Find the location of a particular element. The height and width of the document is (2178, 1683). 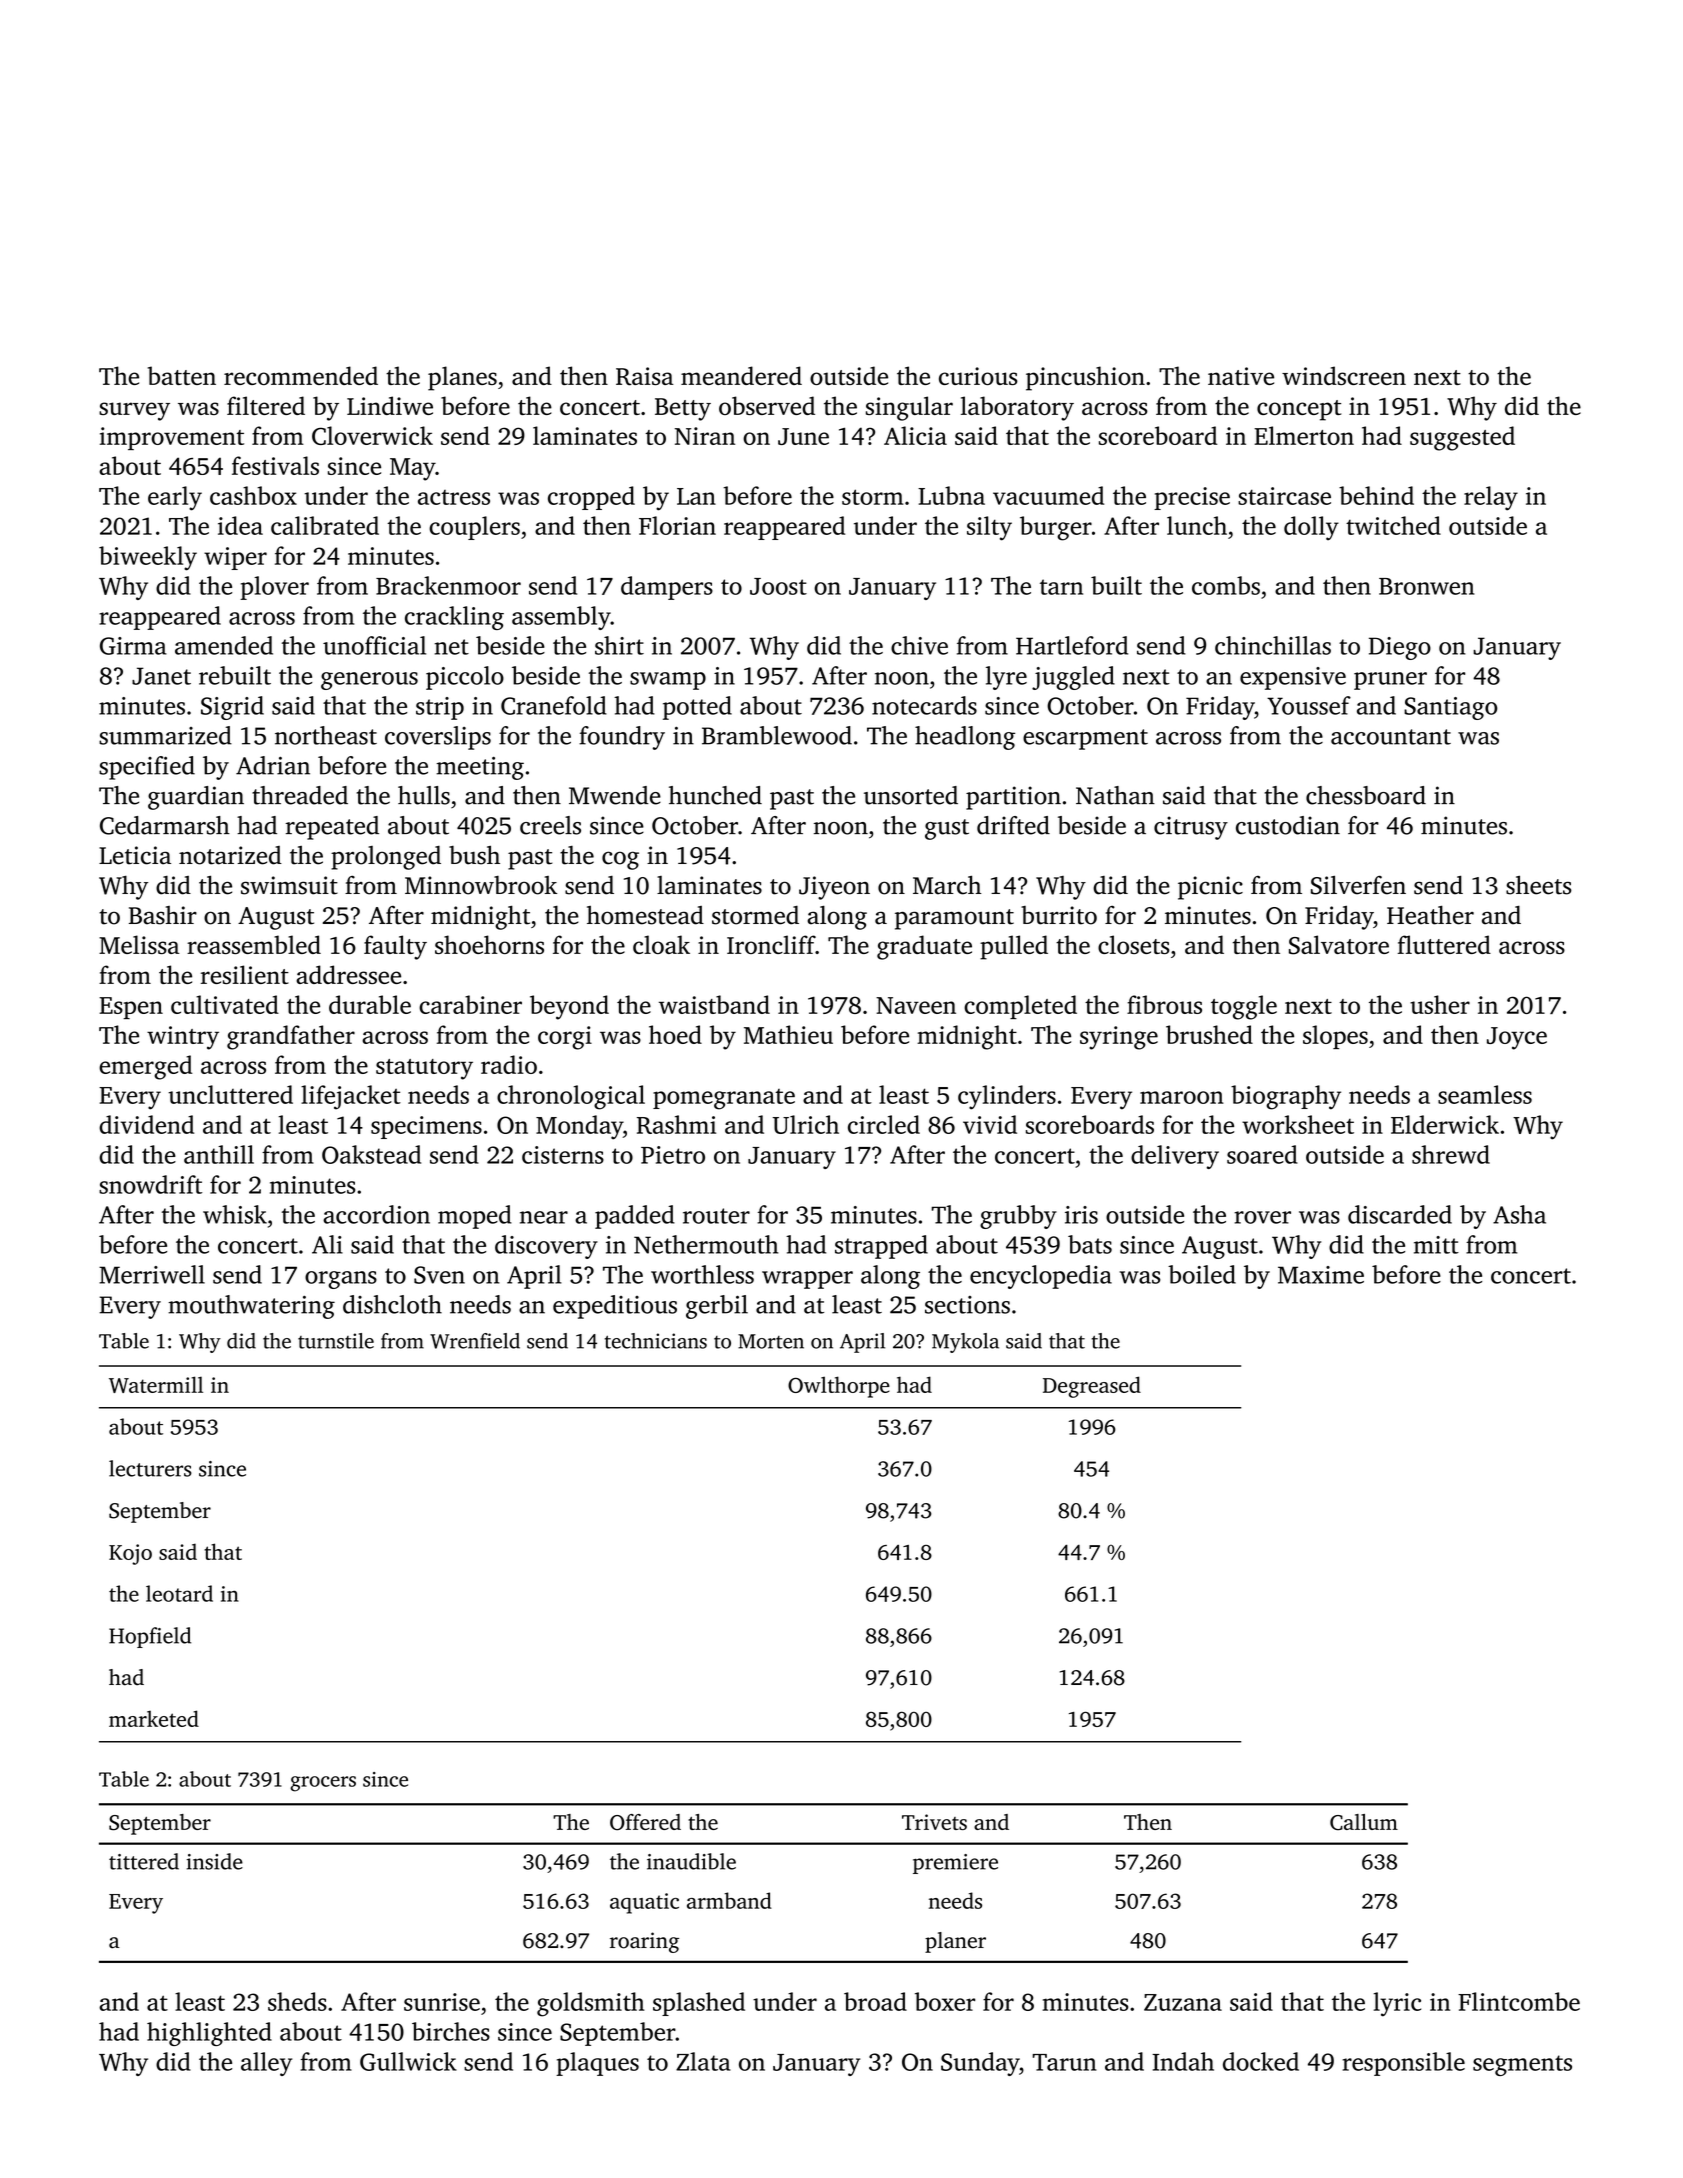

chessboard is located at coordinates (1366, 795).
